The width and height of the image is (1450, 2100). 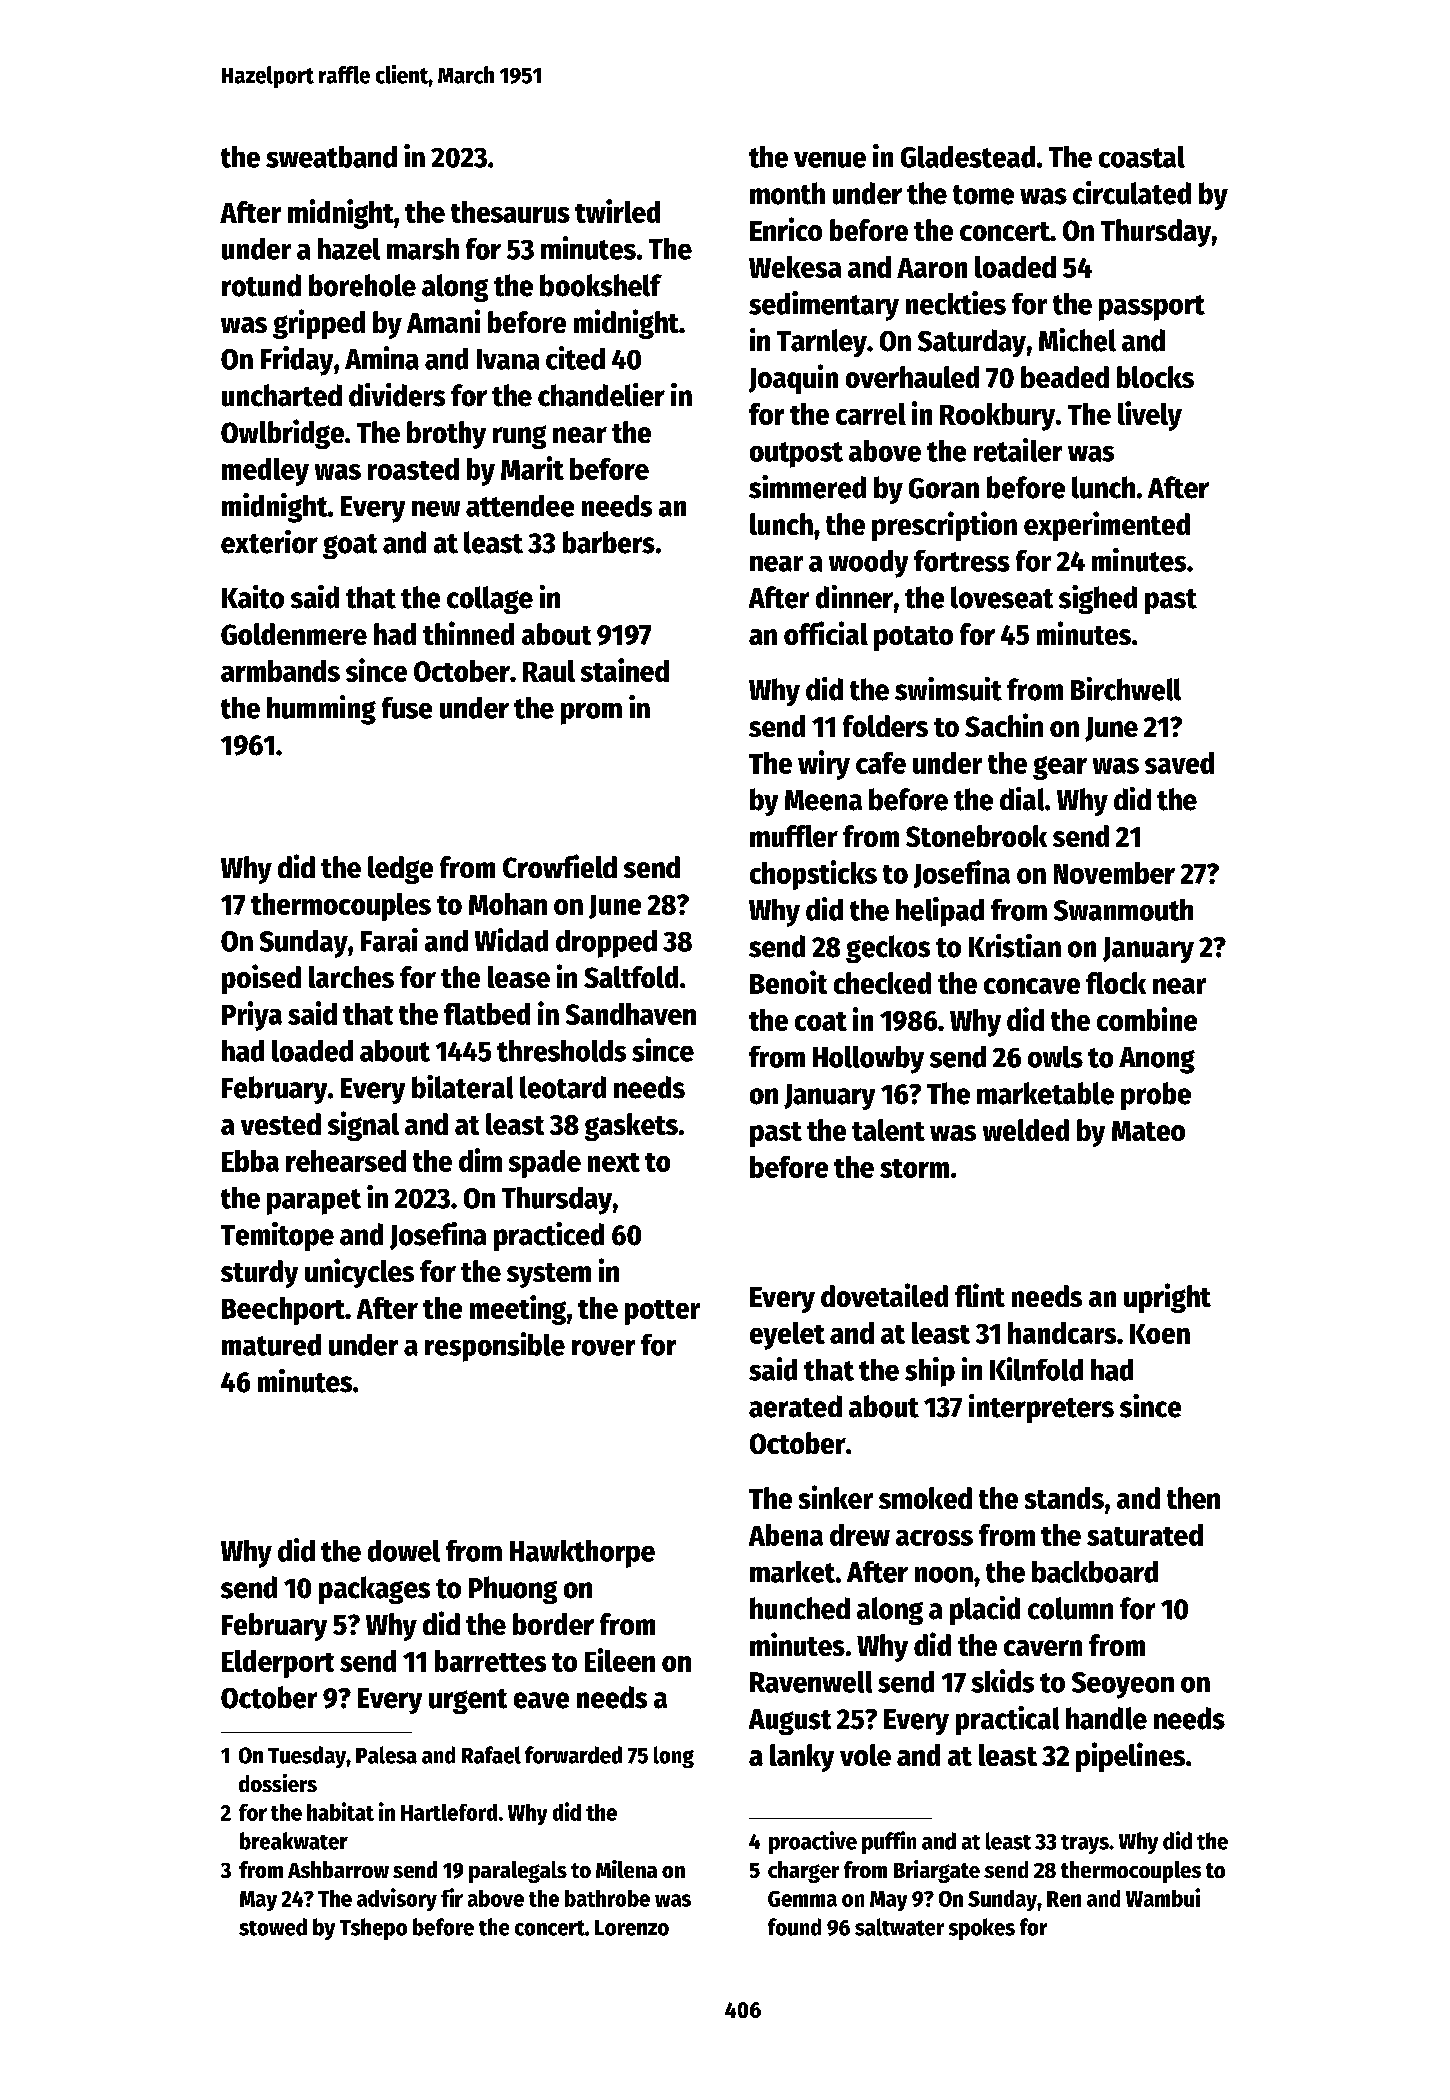 What do you see at coordinates (980, 1295) in the image?
I see `flint` at bounding box center [980, 1295].
